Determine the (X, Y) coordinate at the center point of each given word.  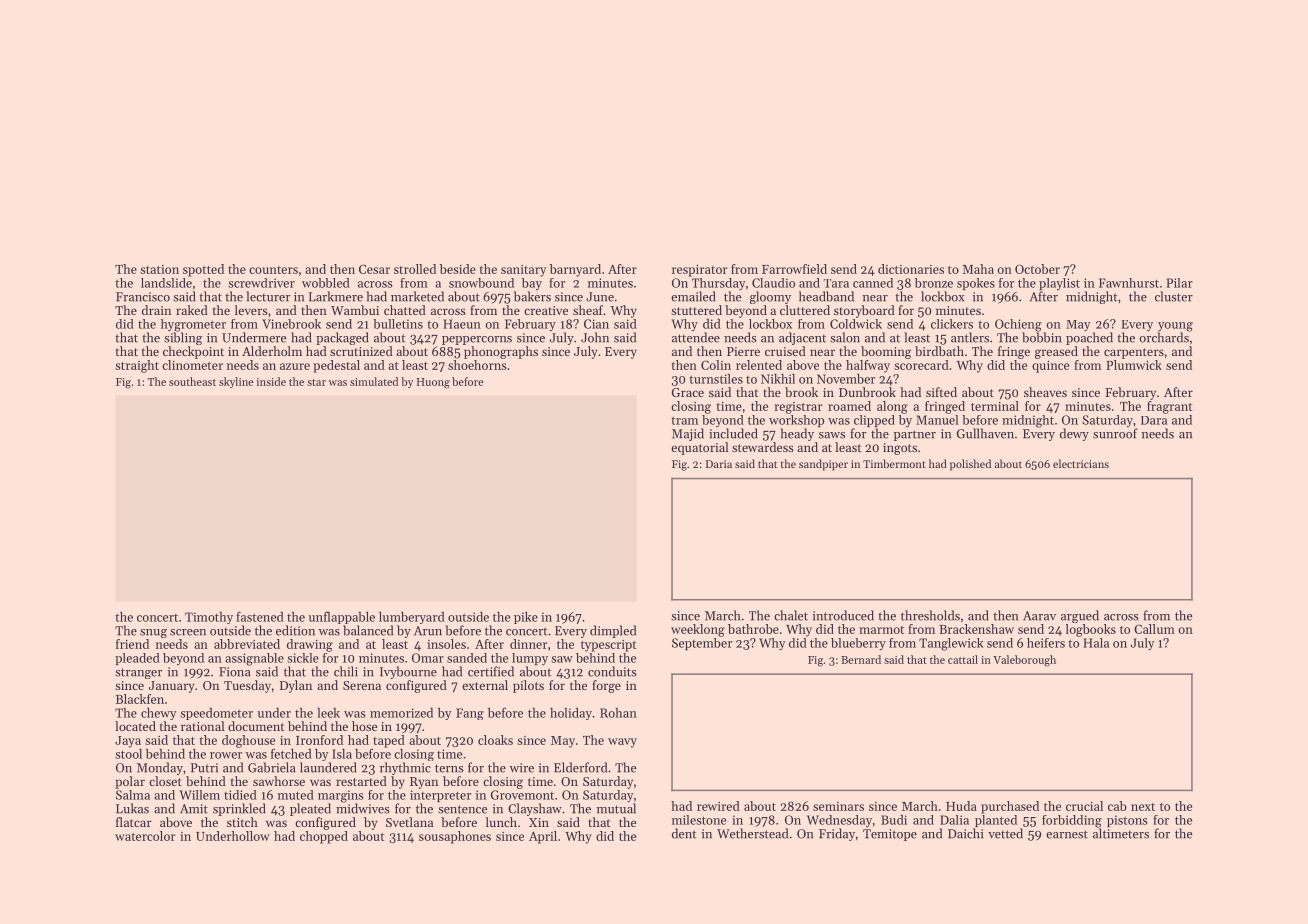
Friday (837, 834)
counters (273, 270)
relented (759, 365)
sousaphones (455, 837)
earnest (1067, 834)
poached (1089, 338)
